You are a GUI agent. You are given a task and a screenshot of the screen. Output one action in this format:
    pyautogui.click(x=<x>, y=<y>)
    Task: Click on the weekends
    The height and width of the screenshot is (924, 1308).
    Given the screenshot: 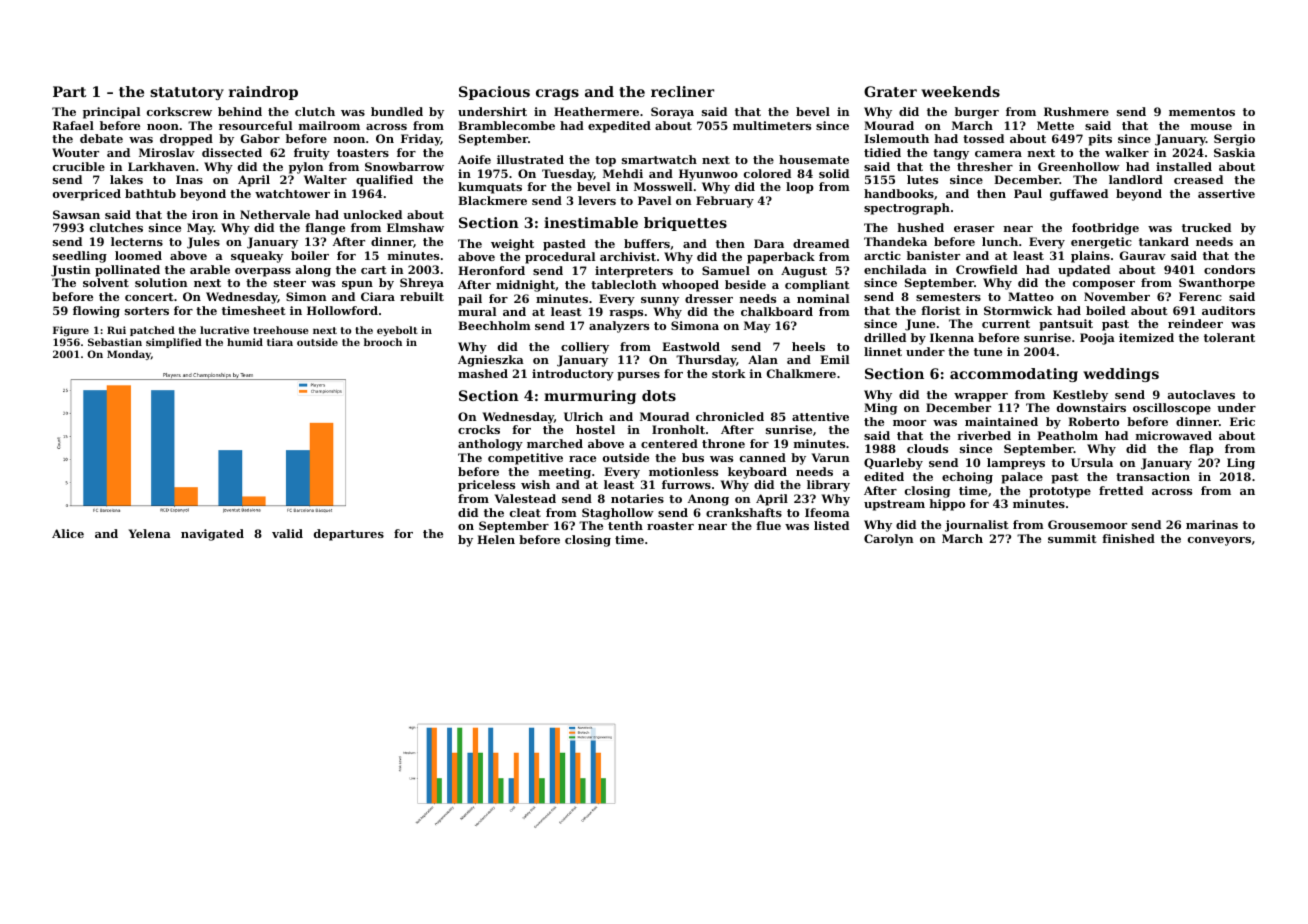 What is the action you would take?
    pyautogui.click(x=960, y=91)
